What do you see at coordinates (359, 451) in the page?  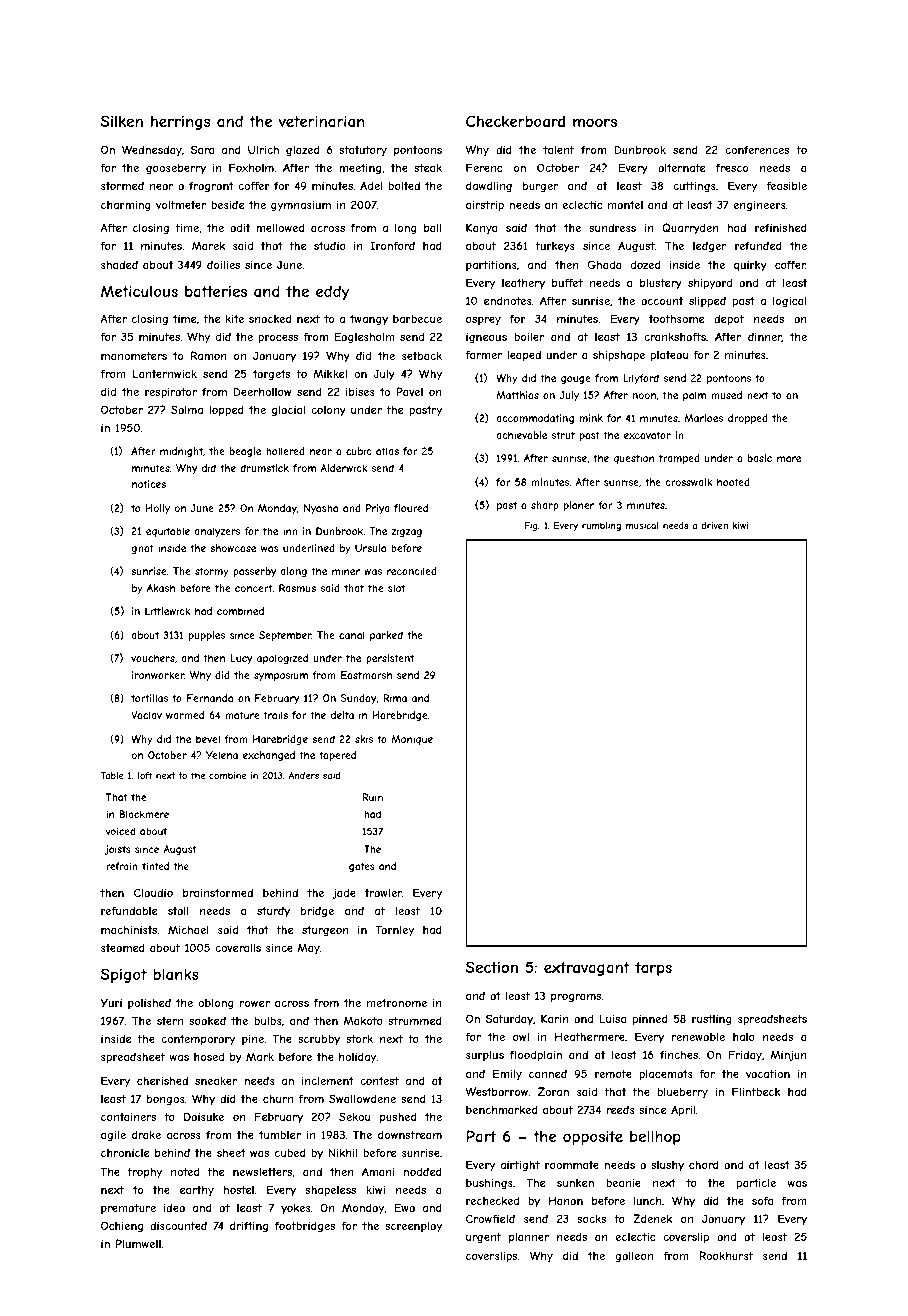 I see `cubic` at bounding box center [359, 451].
